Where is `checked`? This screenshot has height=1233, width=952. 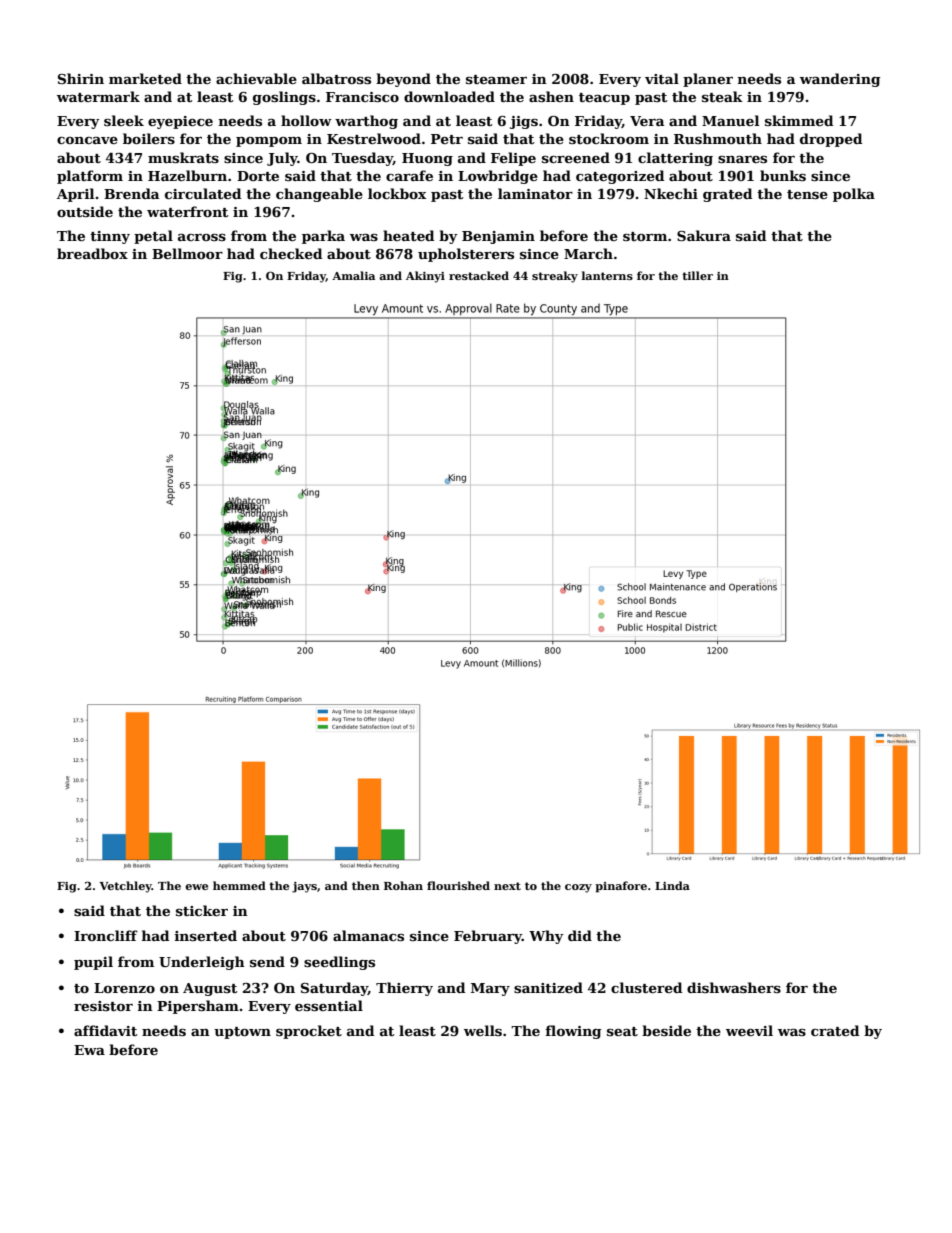 checked is located at coordinates (291, 253).
